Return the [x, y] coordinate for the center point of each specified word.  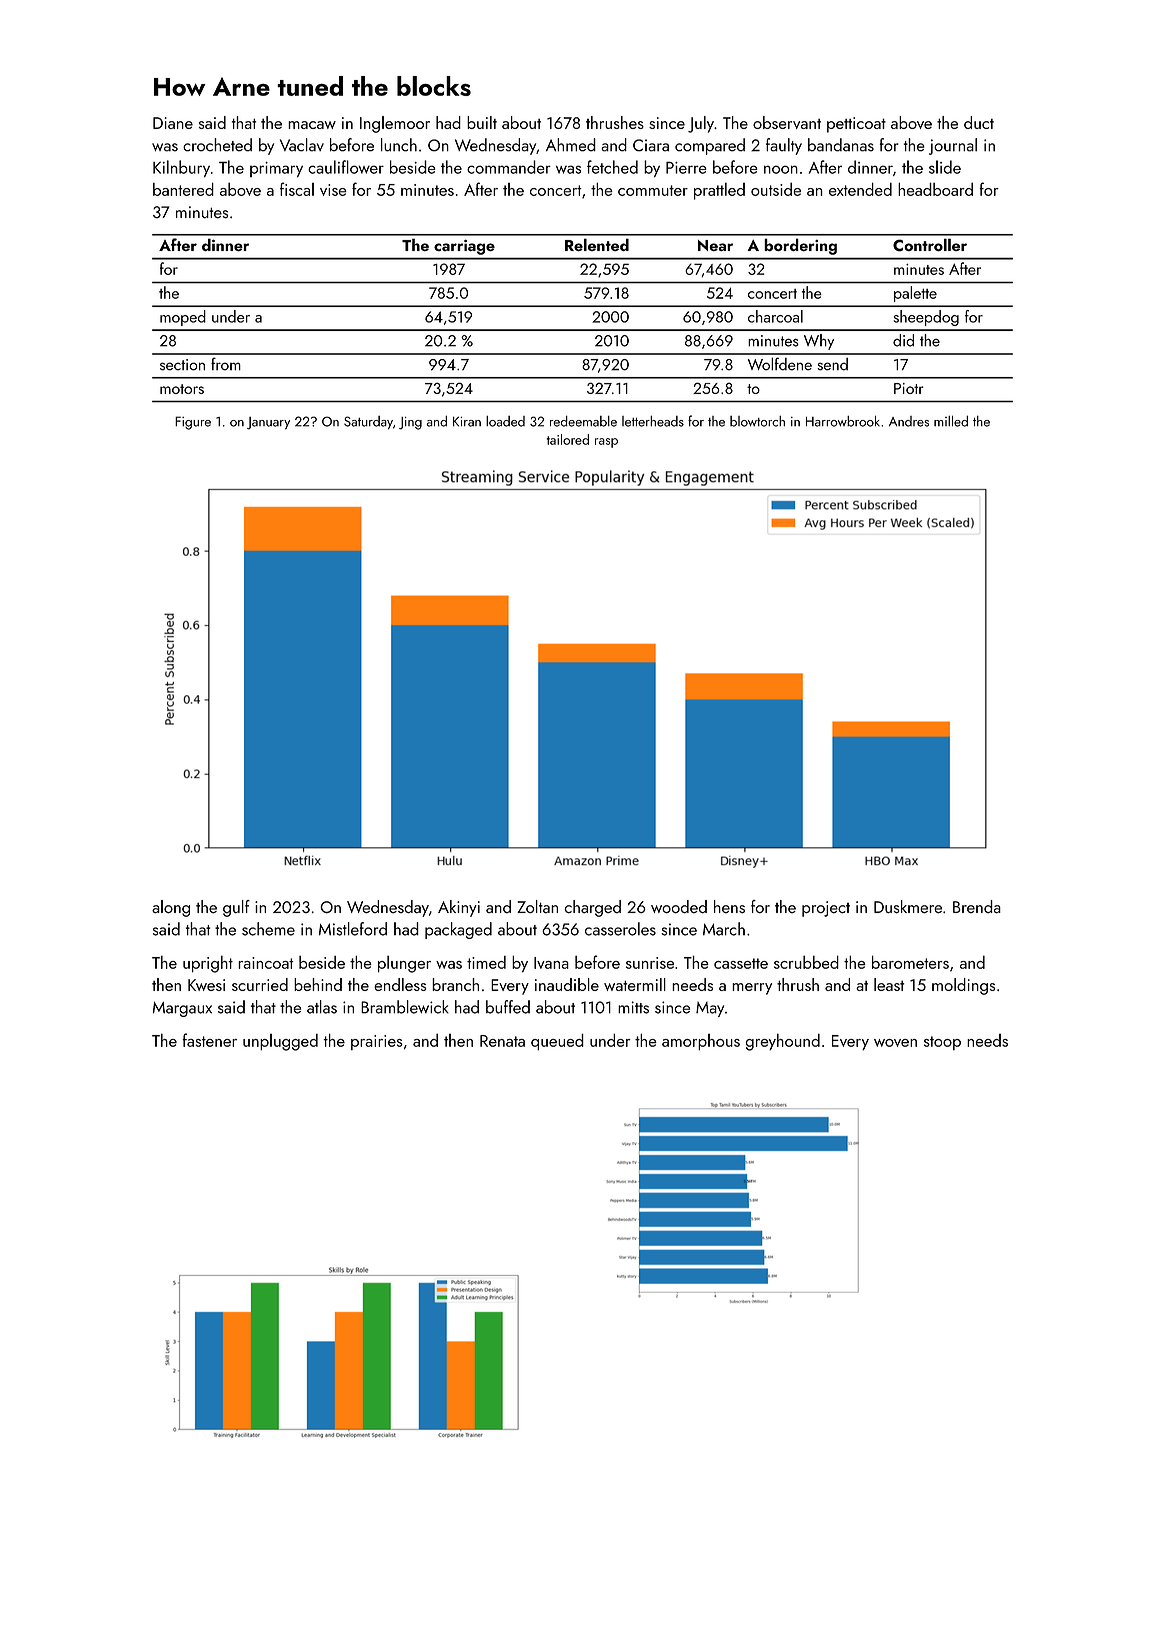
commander [509, 167]
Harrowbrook [843, 421]
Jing [410, 423]
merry [752, 989]
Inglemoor [395, 124]
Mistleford [353, 929]
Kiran [467, 421]
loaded [505, 421]
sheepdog [926, 318]
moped [183, 318]
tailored [568, 439]
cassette [741, 963]
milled [951, 421]
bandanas [841, 145]
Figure [193, 423]
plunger [404, 964]
